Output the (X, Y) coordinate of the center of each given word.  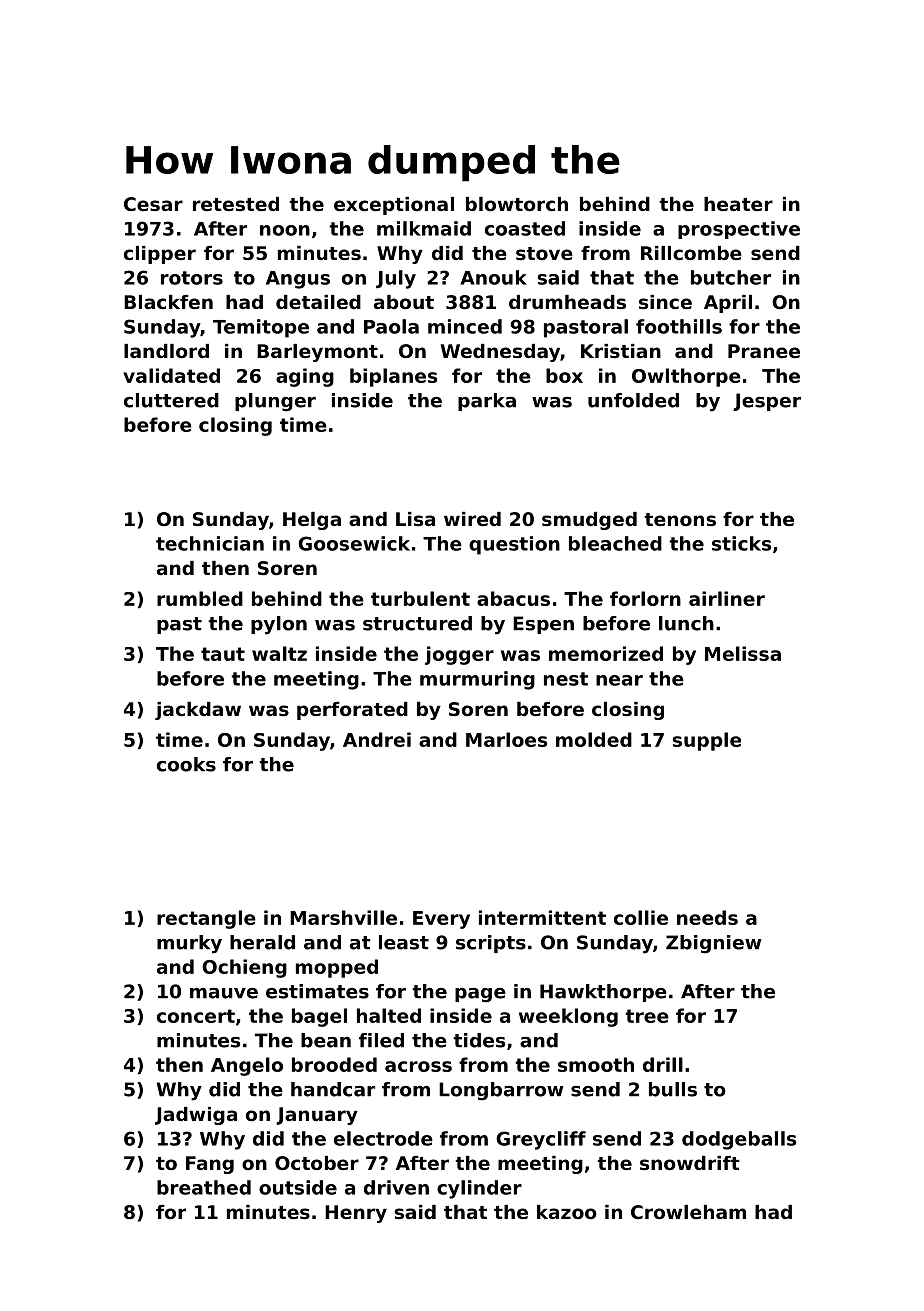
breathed (204, 1187)
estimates (317, 991)
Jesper (767, 402)
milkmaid (424, 228)
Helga (312, 521)
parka (487, 402)
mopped (337, 968)
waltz (279, 653)
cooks (186, 764)
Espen (543, 625)
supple (707, 741)
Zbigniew (714, 944)
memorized (606, 653)
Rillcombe (691, 253)
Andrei (377, 739)
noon (285, 230)
